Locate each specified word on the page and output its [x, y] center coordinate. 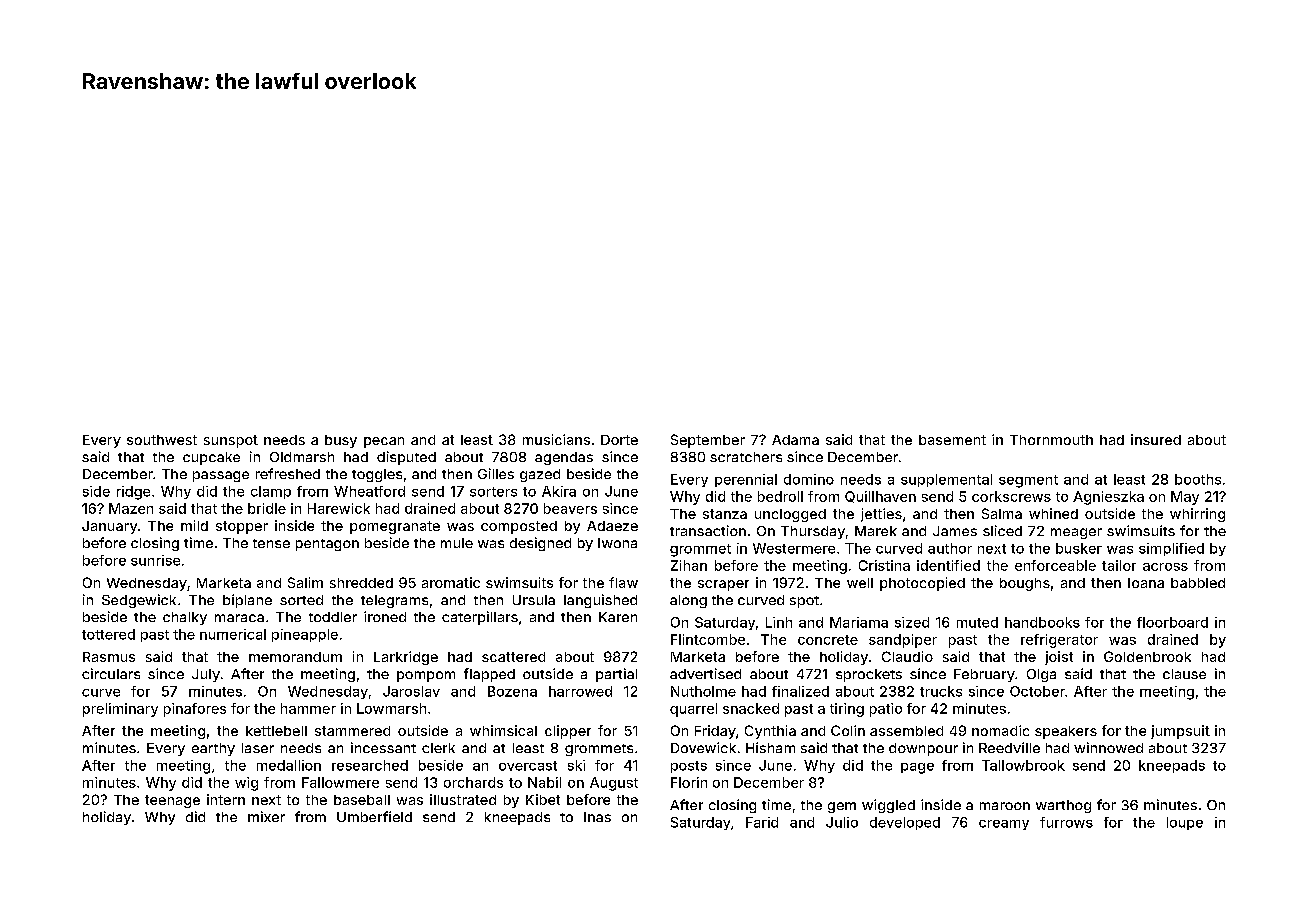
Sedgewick [139, 601]
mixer [266, 816]
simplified [1171, 549]
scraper [723, 585]
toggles [377, 475]
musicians [556, 439]
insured [1156, 439]
